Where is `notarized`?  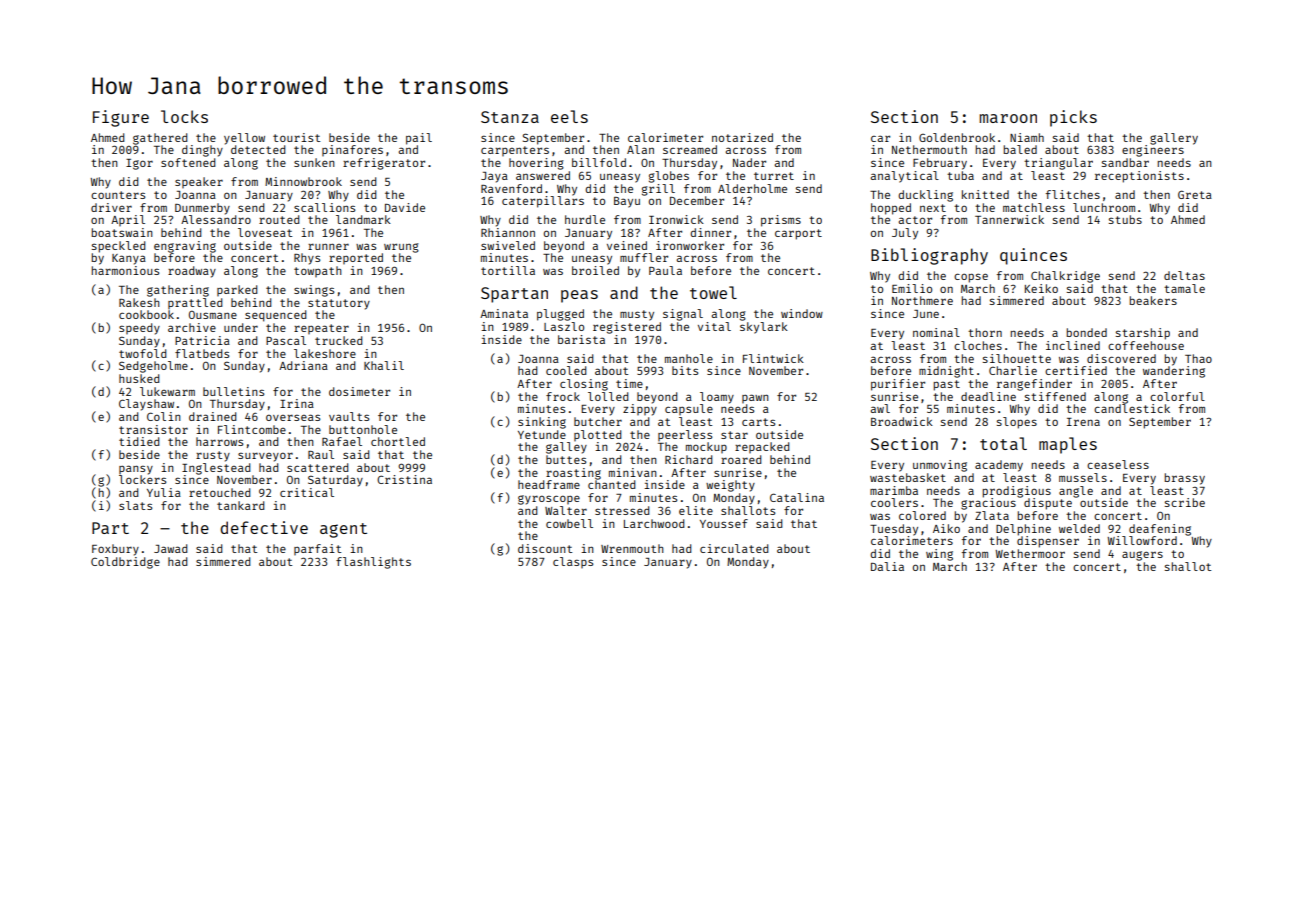
notarized is located at coordinates (742, 137).
